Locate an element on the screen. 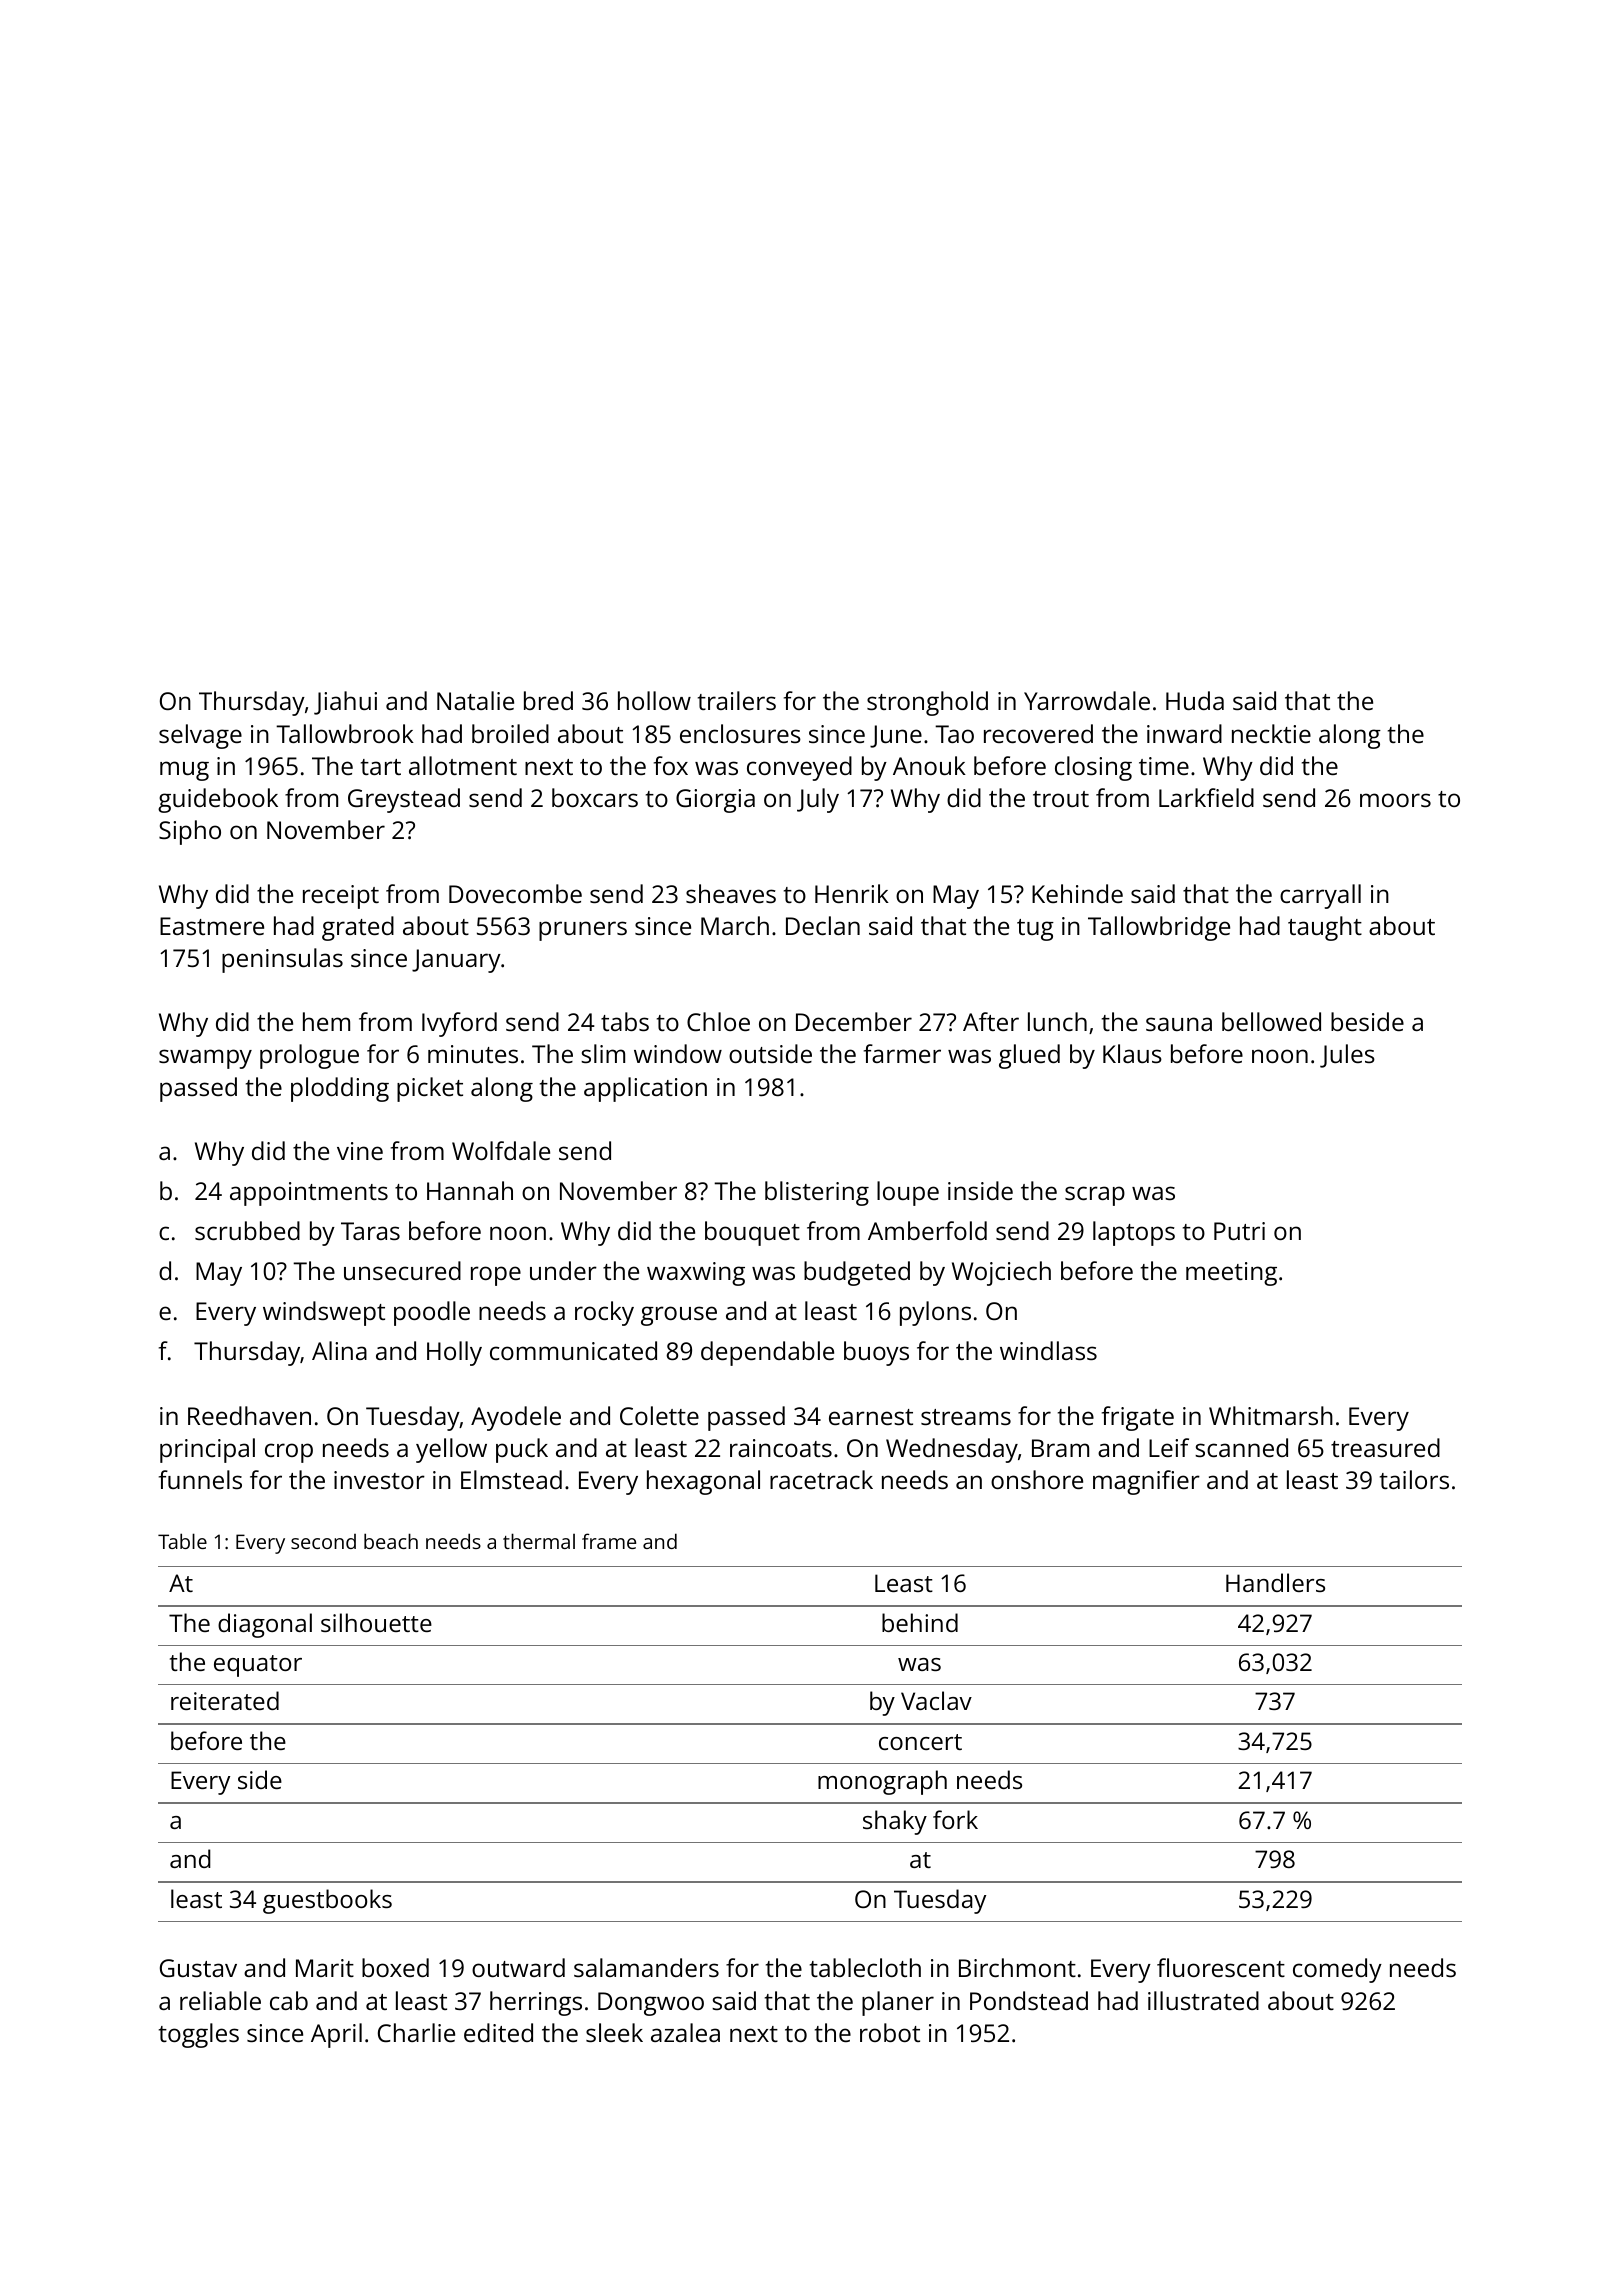 The image size is (1620, 2292). behind is located at coordinates (920, 1622).
